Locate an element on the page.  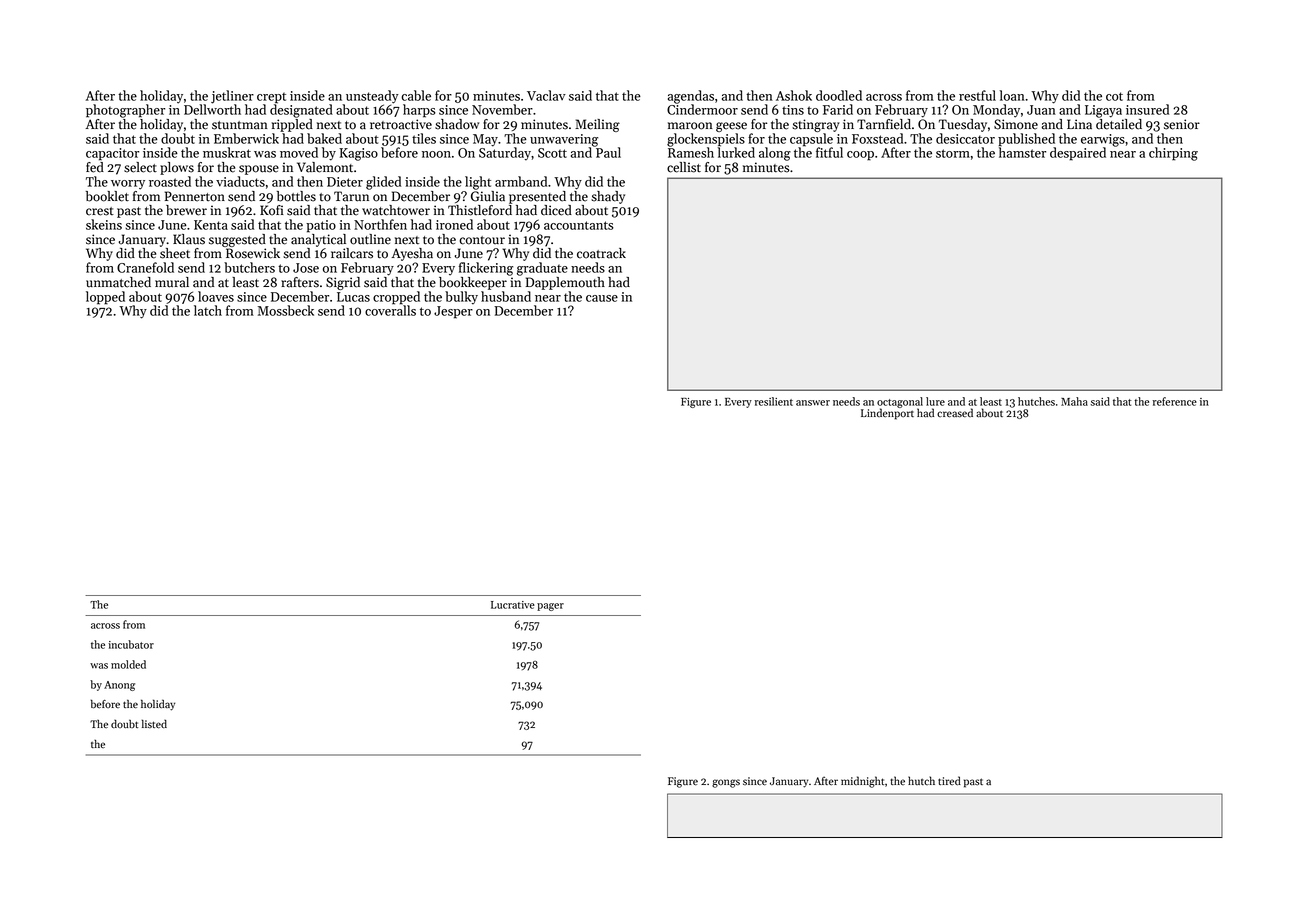
Lucrative is located at coordinates (513, 605).
